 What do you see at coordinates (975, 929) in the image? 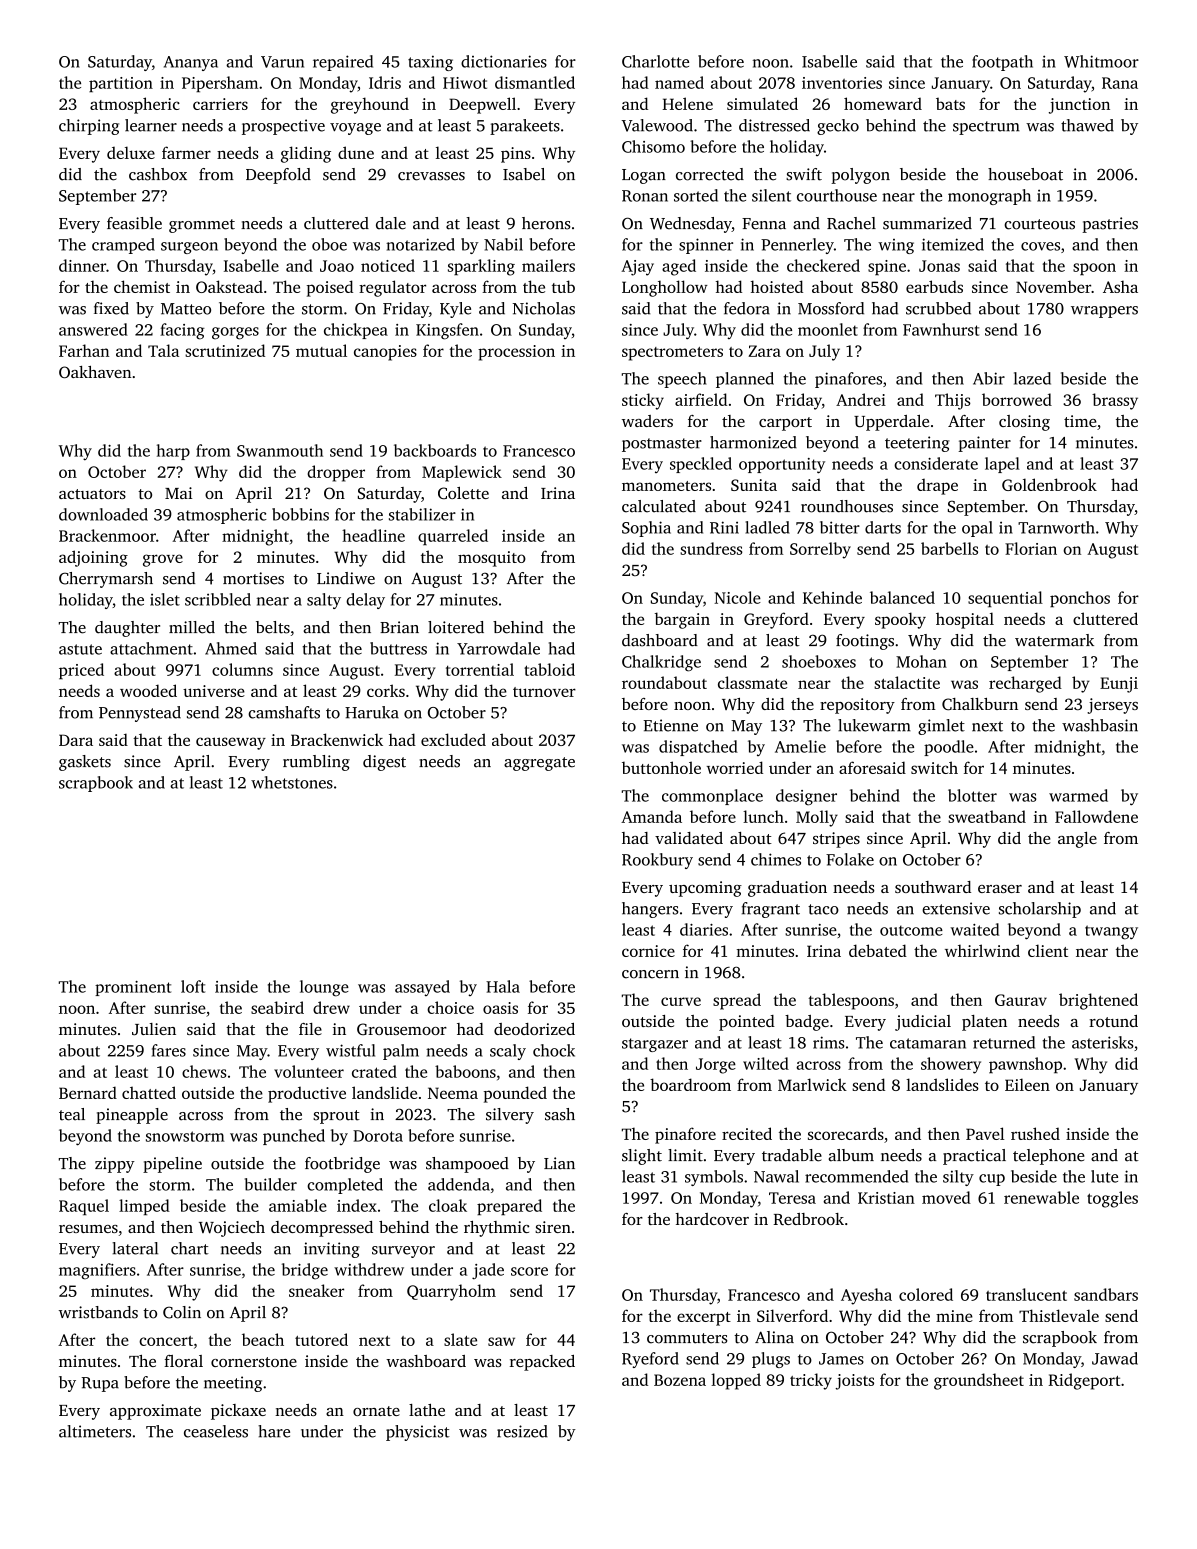
I see `waited` at bounding box center [975, 929].
